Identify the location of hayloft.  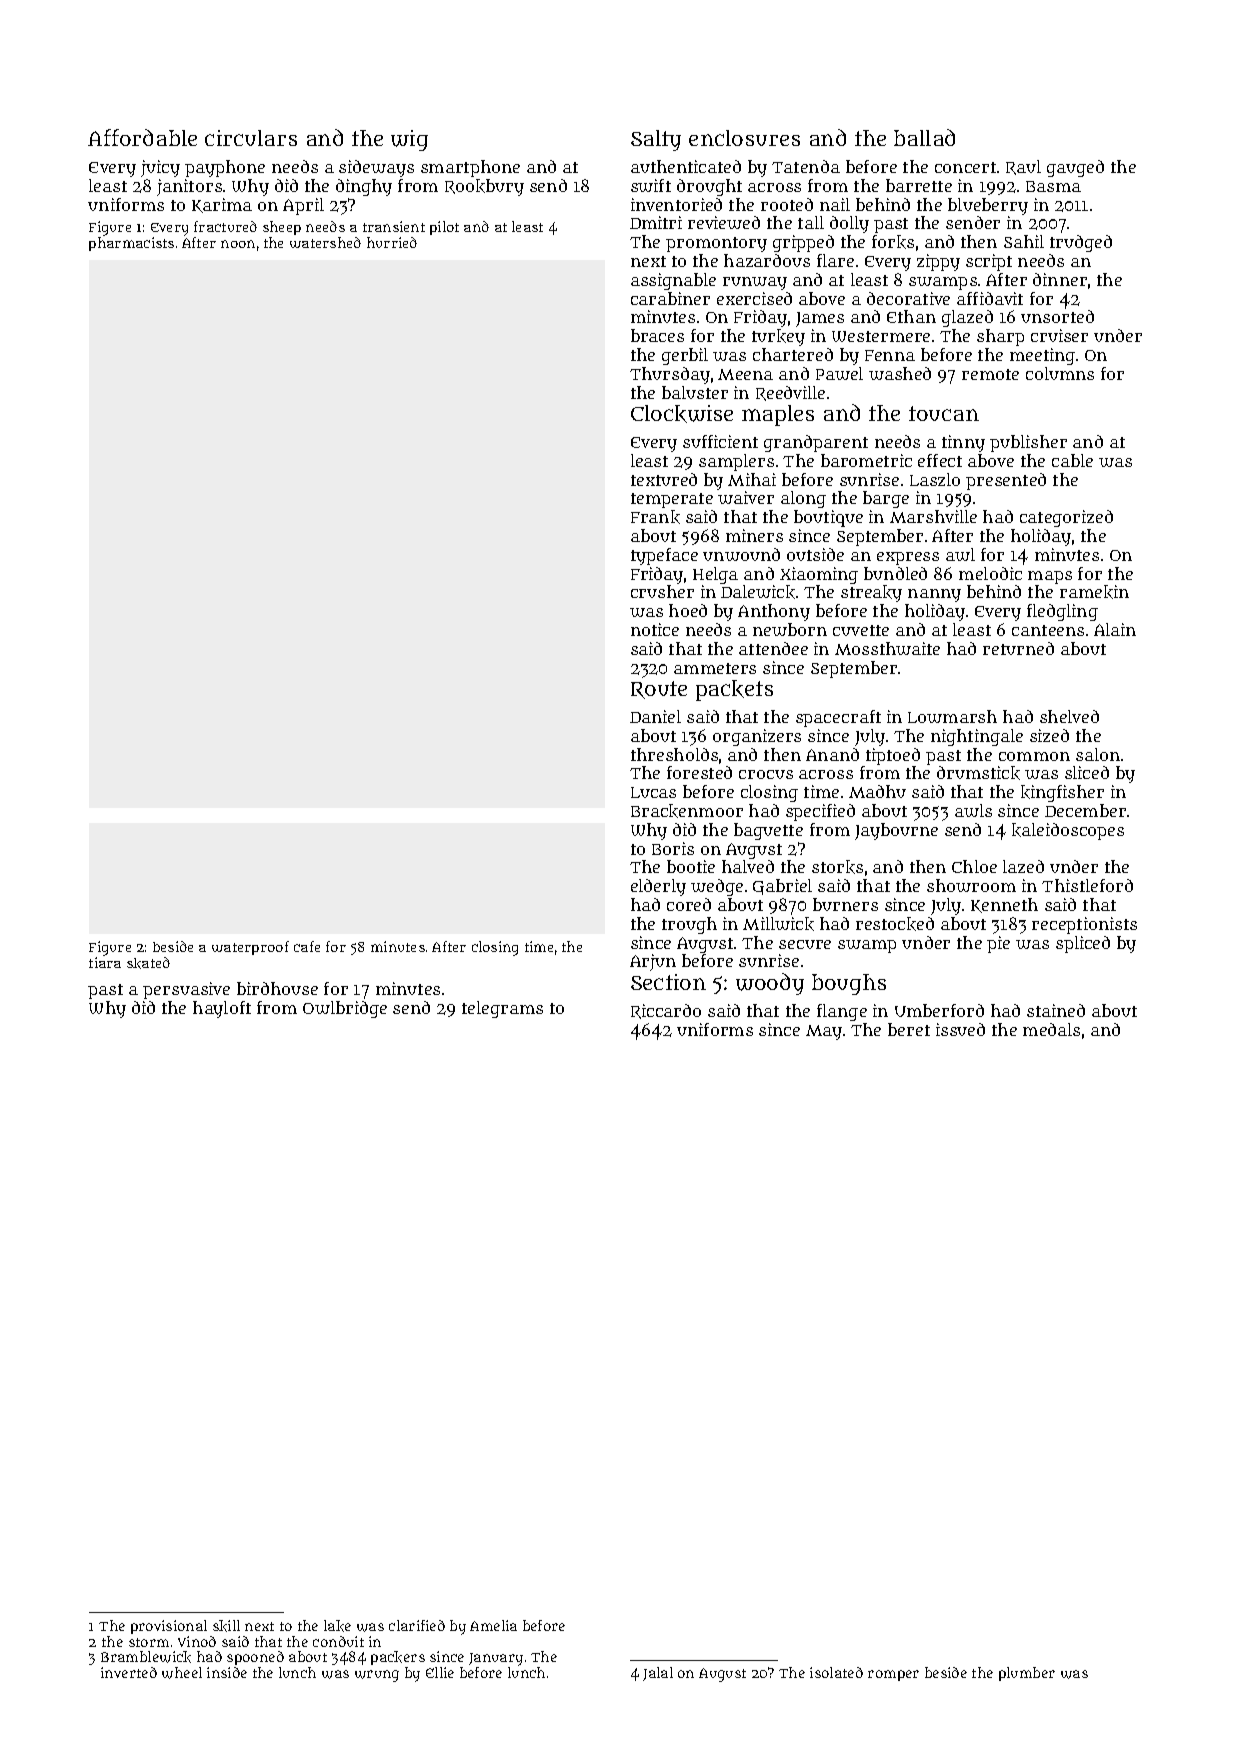
(222, 1009).
